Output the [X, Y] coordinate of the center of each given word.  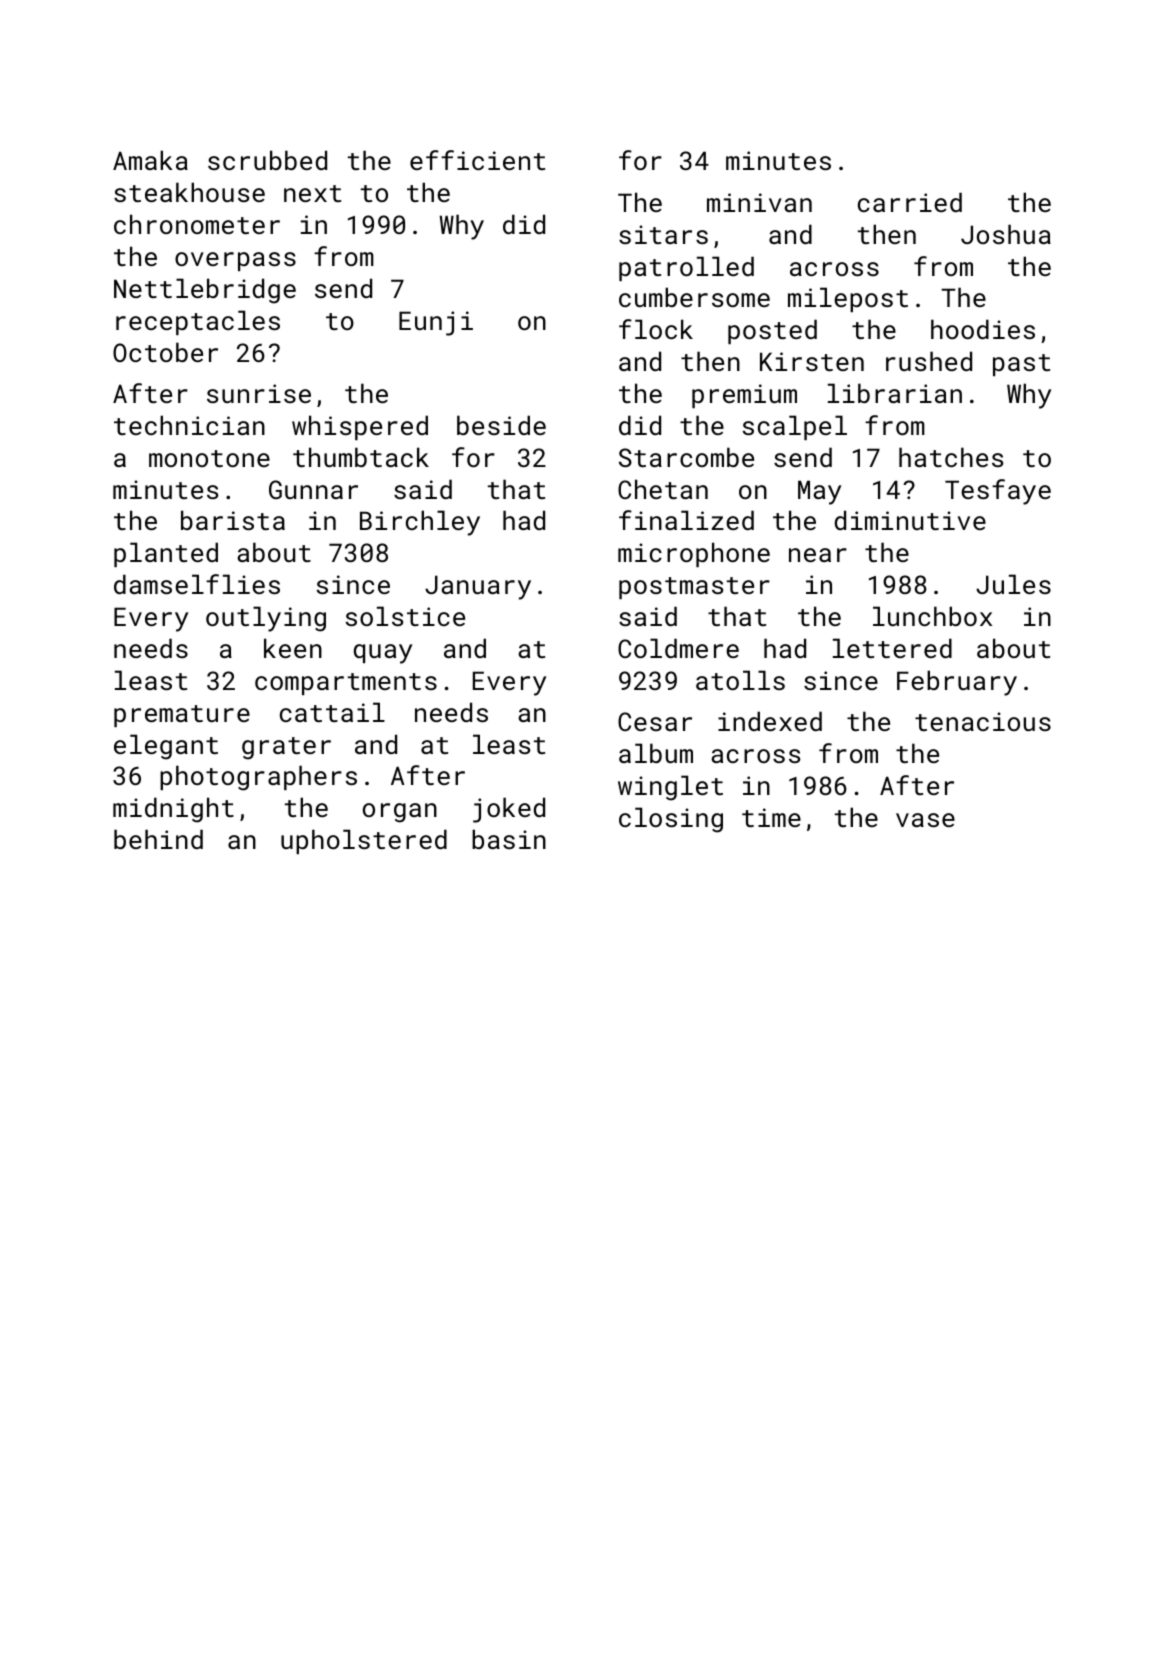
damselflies [197, 584]
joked [509, 810]
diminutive [910, 520]
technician [189, 425]
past [1021, 365]
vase [925, 820]
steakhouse [189, 192]
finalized [686, 520]
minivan [759, 202]
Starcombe [686, 457]
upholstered [364, 841]
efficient [477, 160]
